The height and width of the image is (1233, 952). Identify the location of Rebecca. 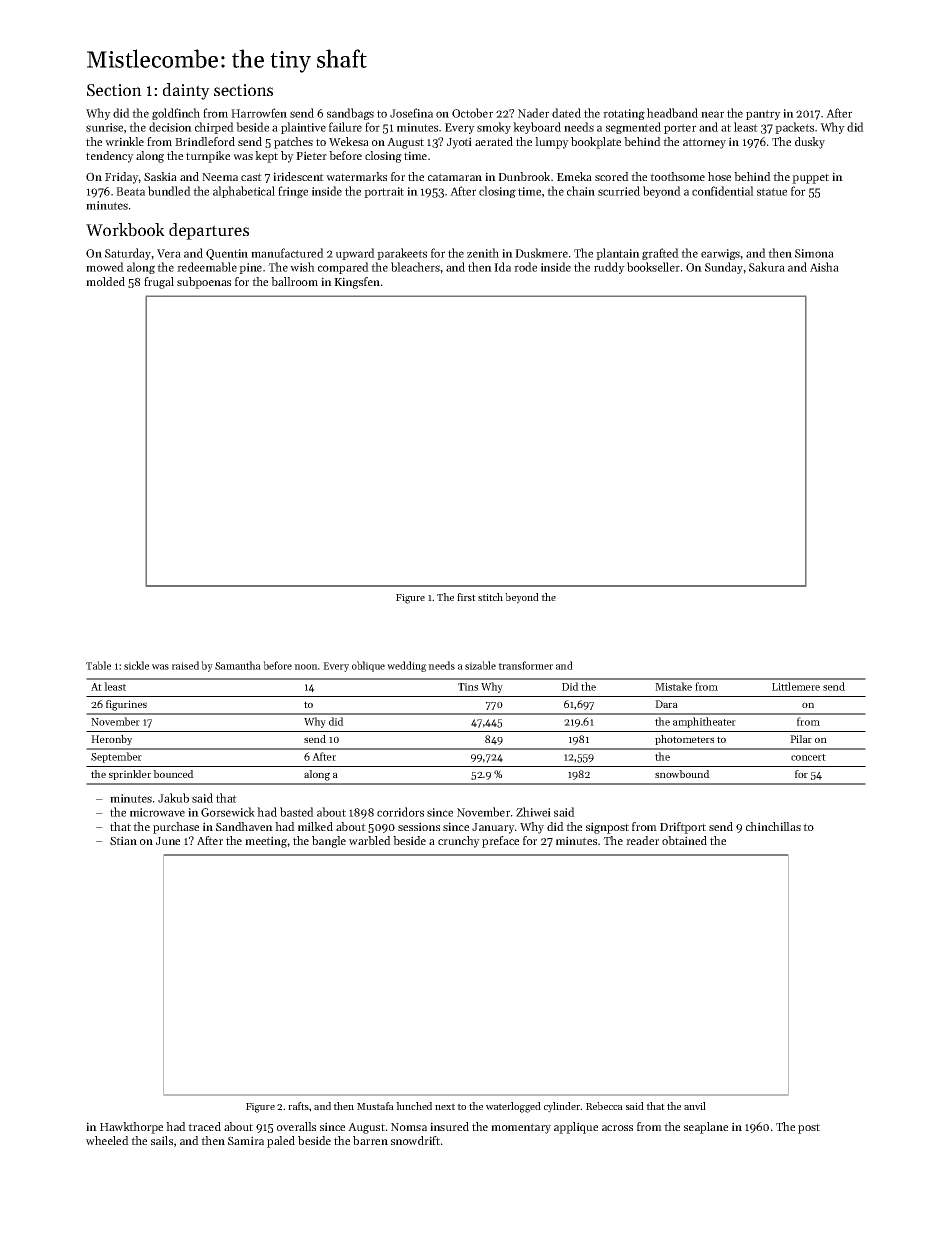
(604, 1106).
